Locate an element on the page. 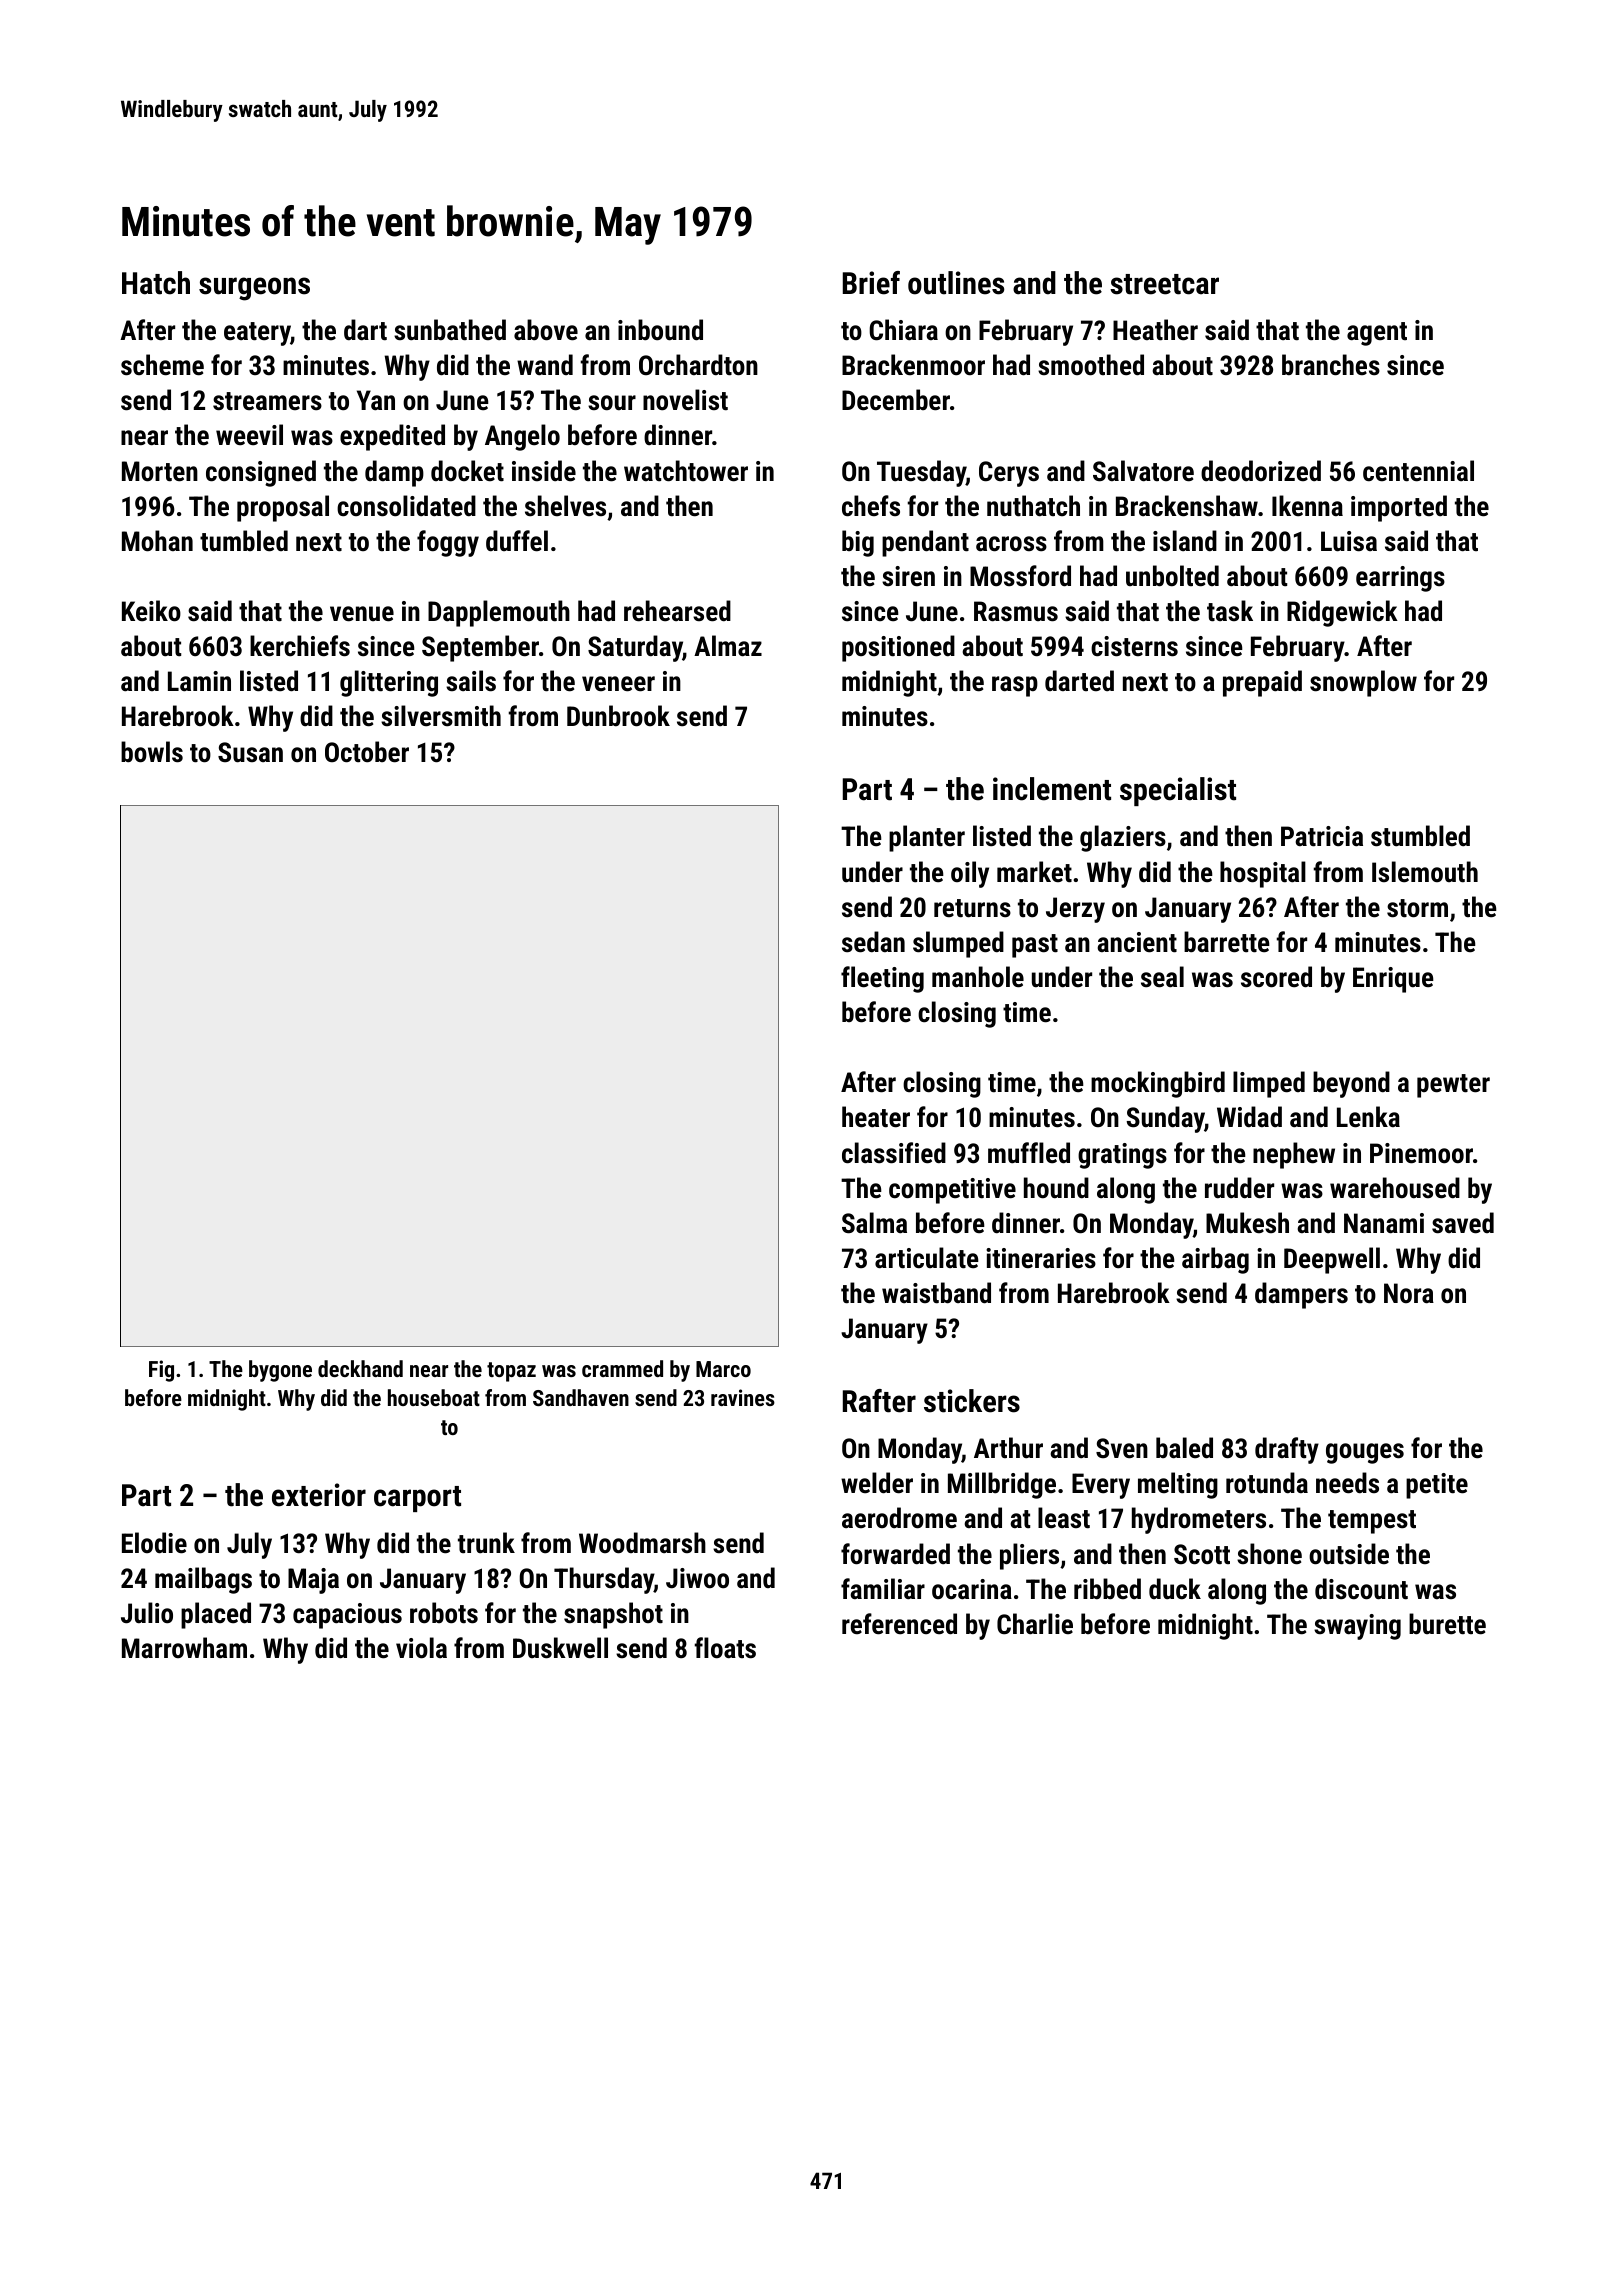  exterior is located at coordinates (319, 1495).
